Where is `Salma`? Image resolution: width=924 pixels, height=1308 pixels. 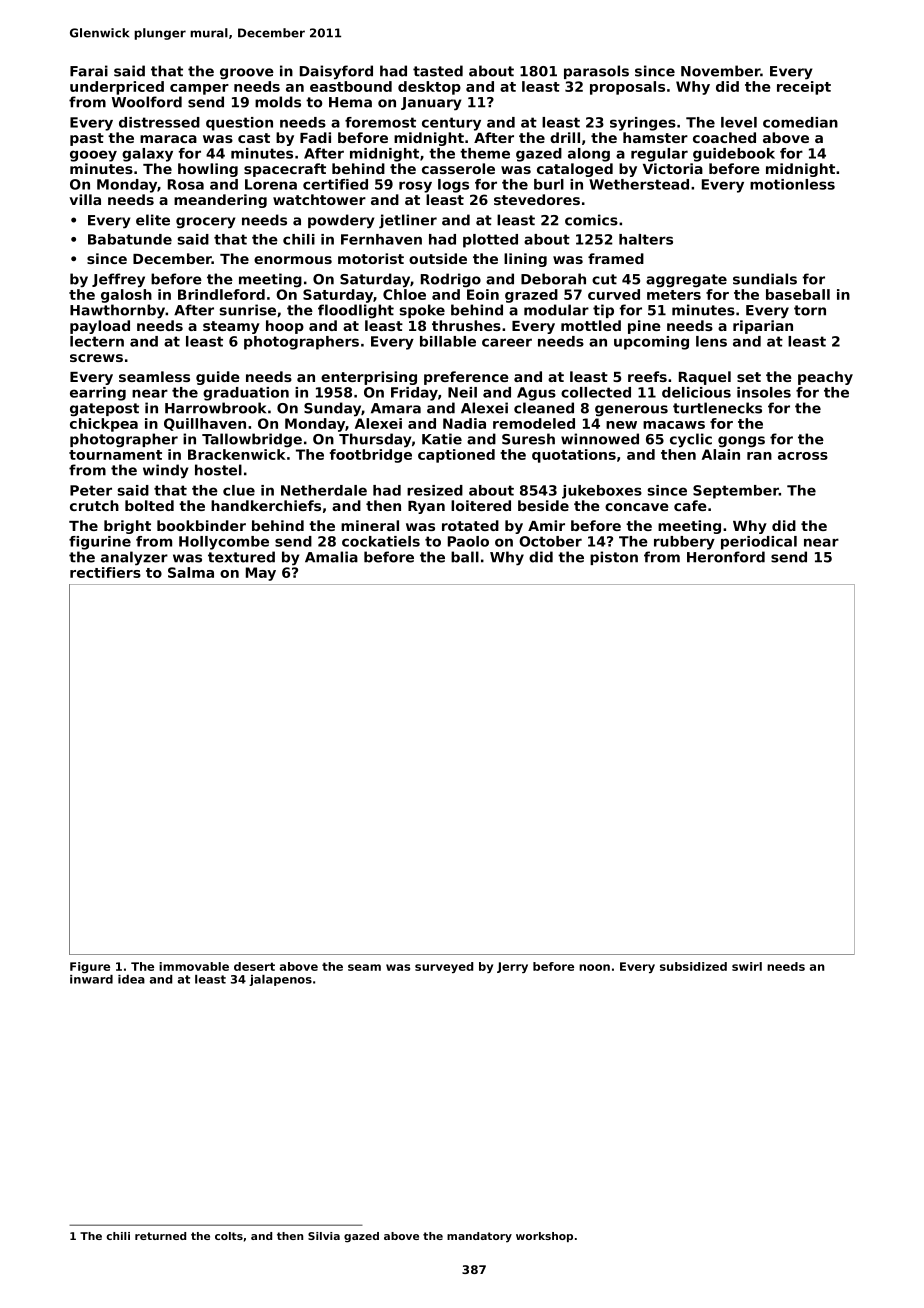
Salma is located at coordinates (191, 572).
